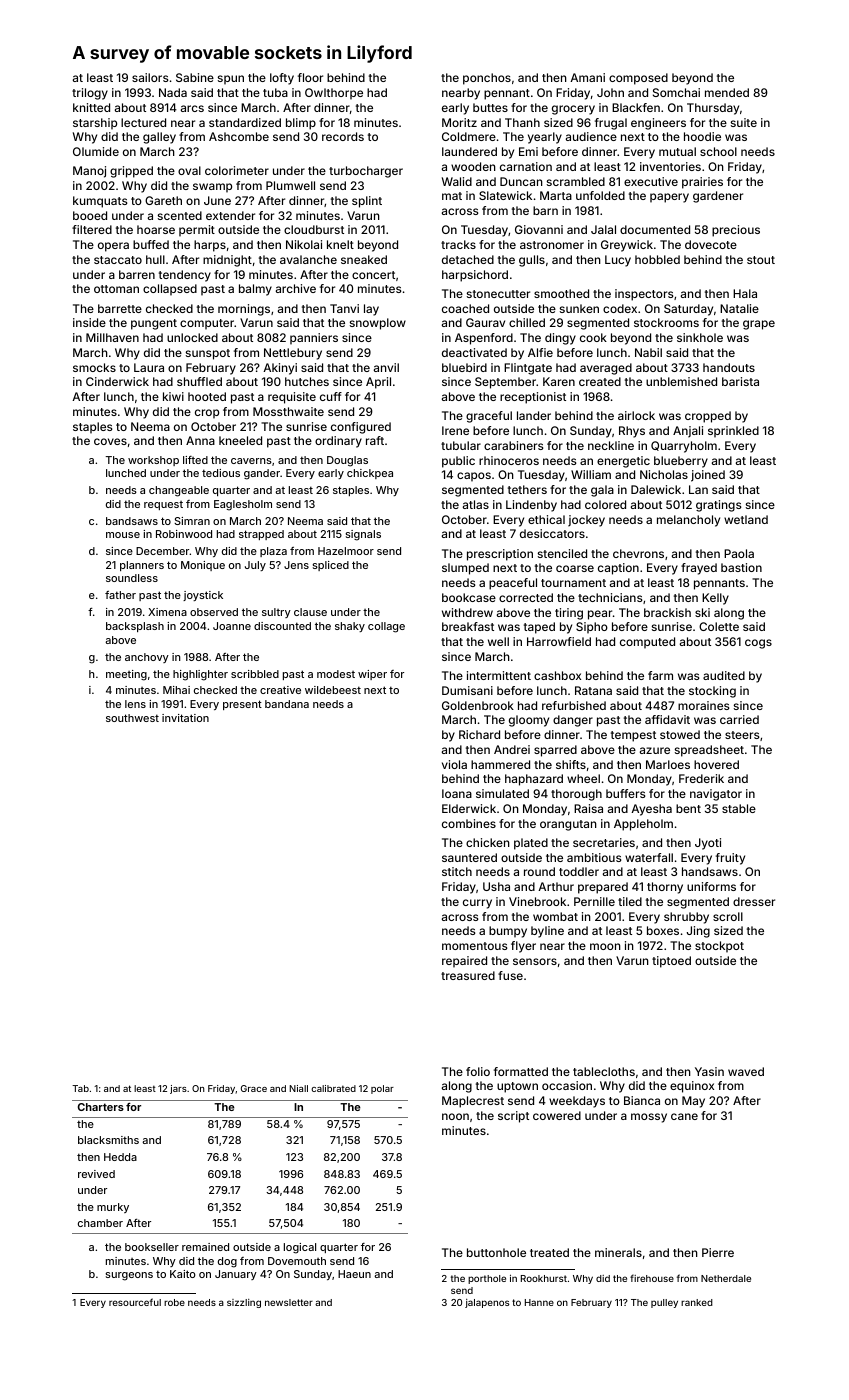 This image has width=849, height=1400. What do you see at coordinates (310, 77) in the image?
I see `floor` at bounding box center [310, 77].
